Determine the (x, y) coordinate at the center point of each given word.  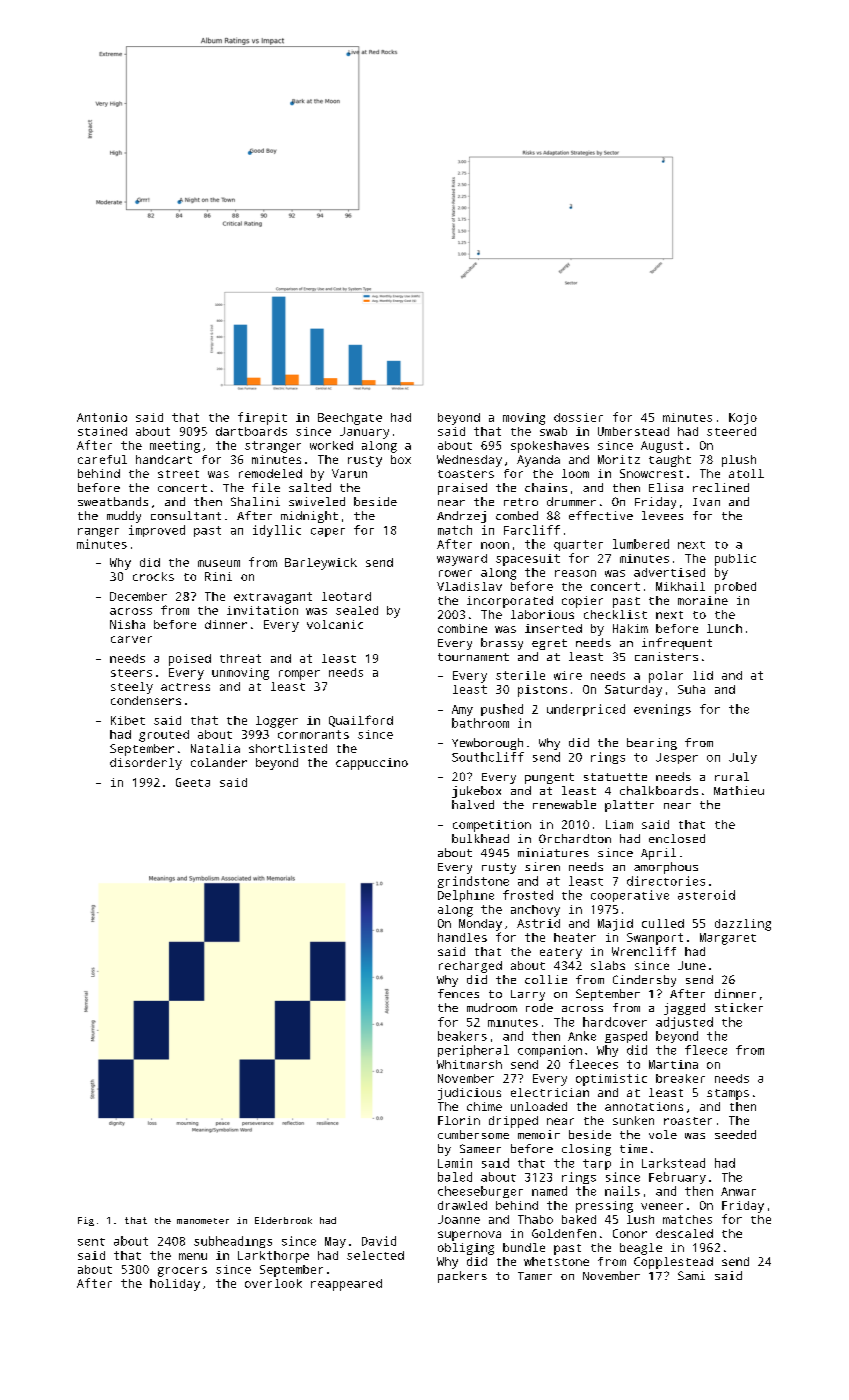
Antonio (102, 417)
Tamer (535, 1276)
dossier (578, 417)
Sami (691, 1275)
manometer (203, 1221)
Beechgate (350, 419)
